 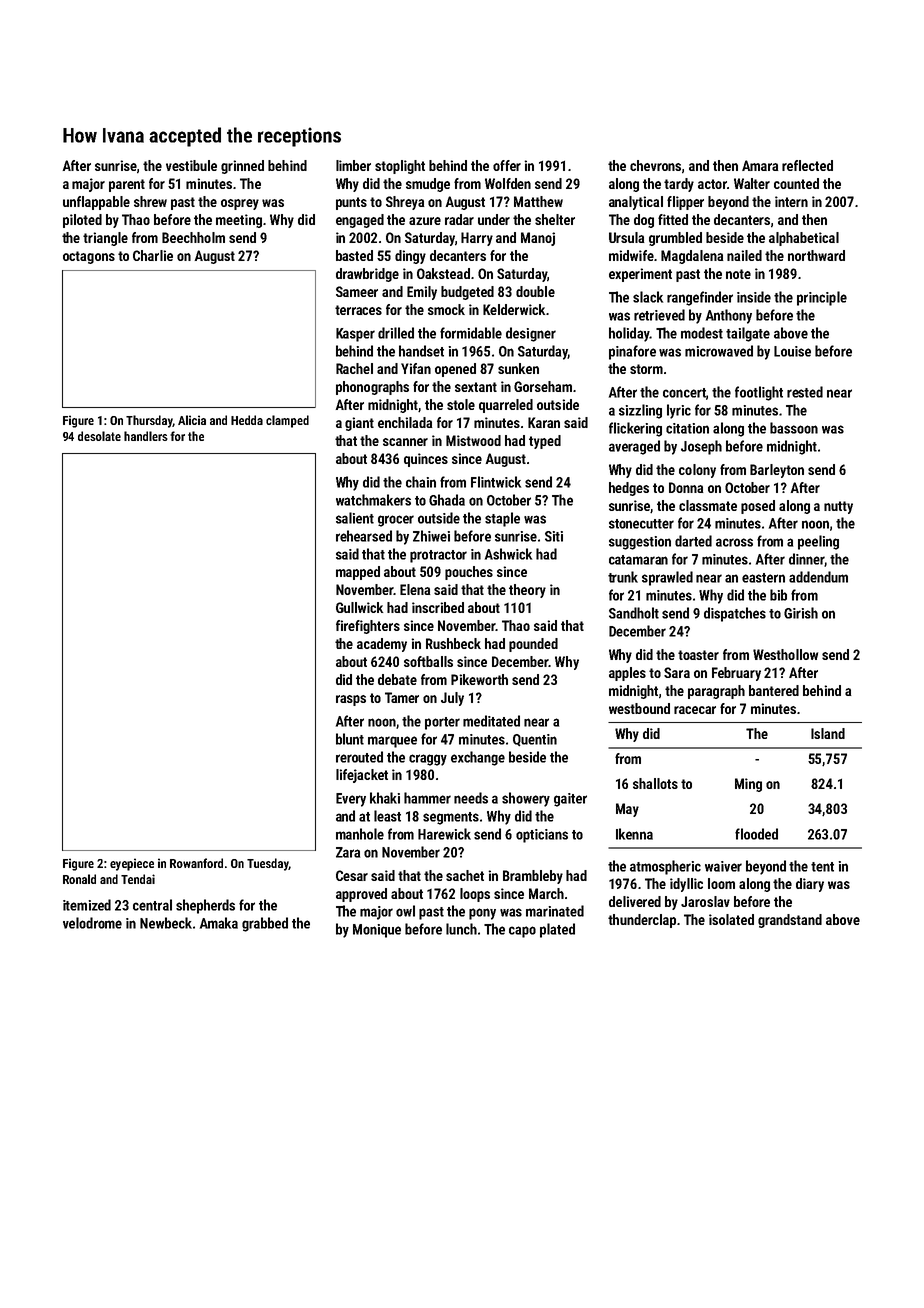 What do you see at coordinates (372, 388) in the image?
I see `phonographs` at bounding box center [372, 388].
